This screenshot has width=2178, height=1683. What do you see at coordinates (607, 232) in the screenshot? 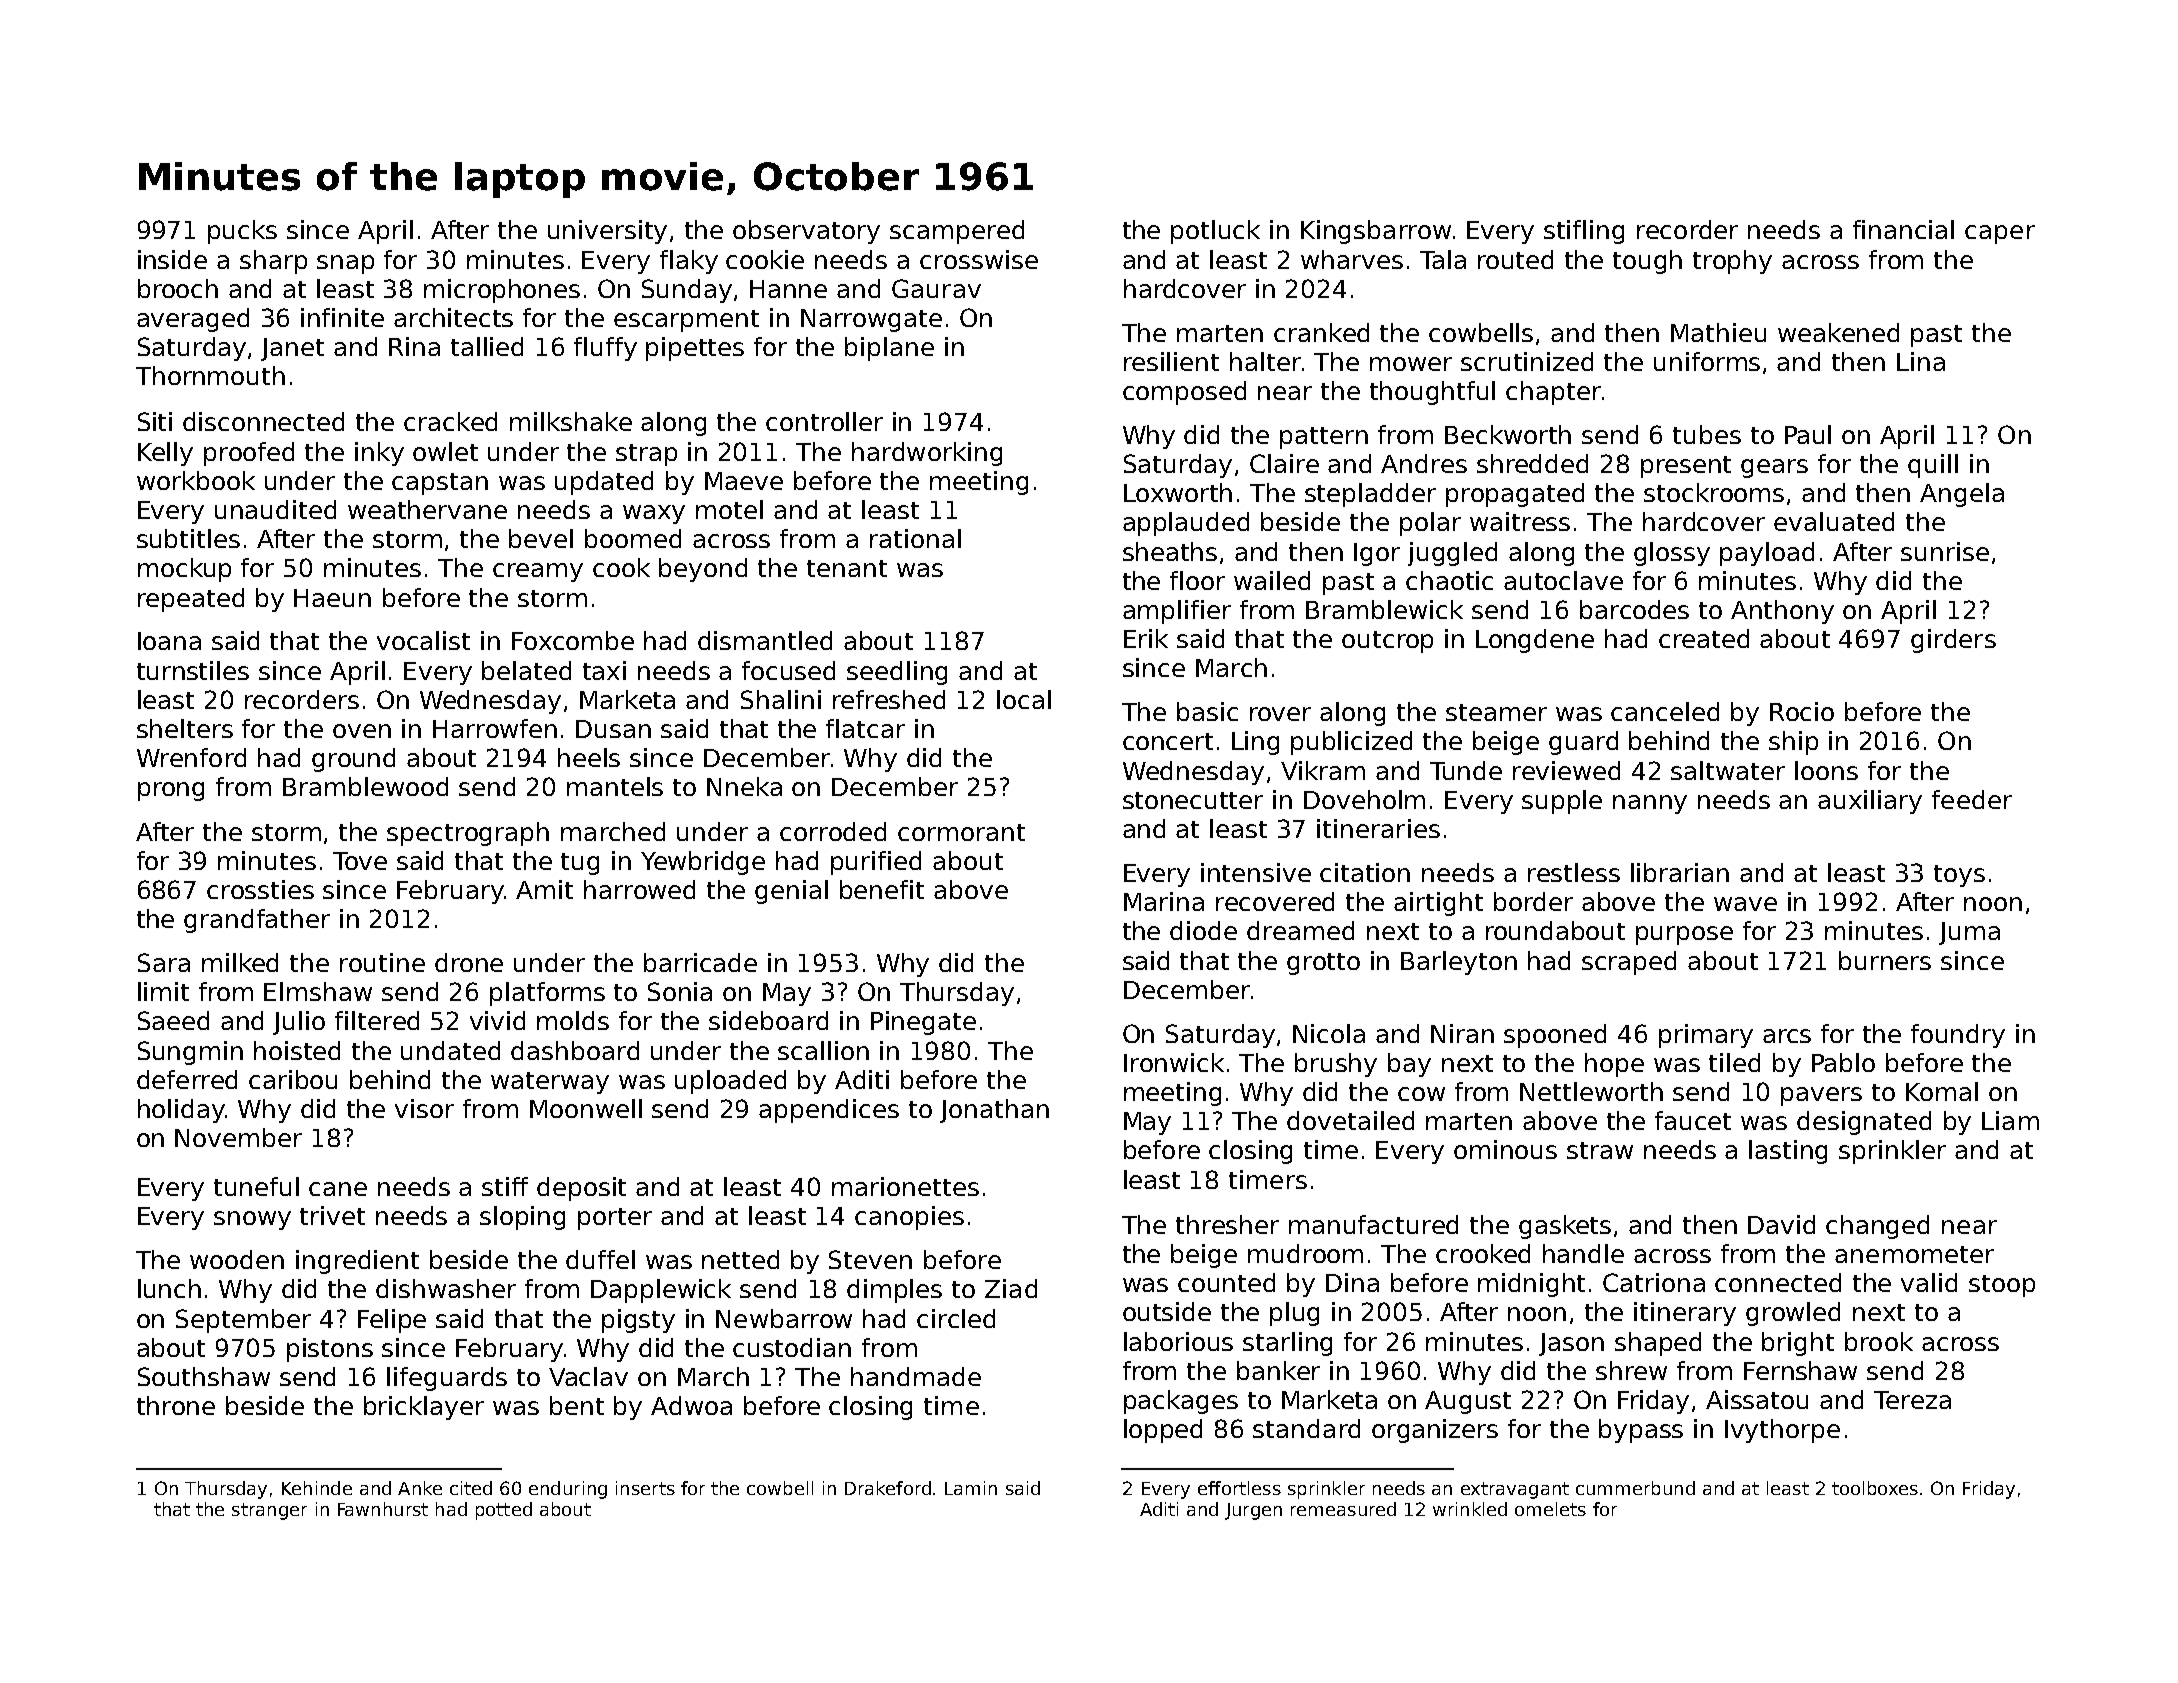
I see `university` at bounding box center [607, 232].
